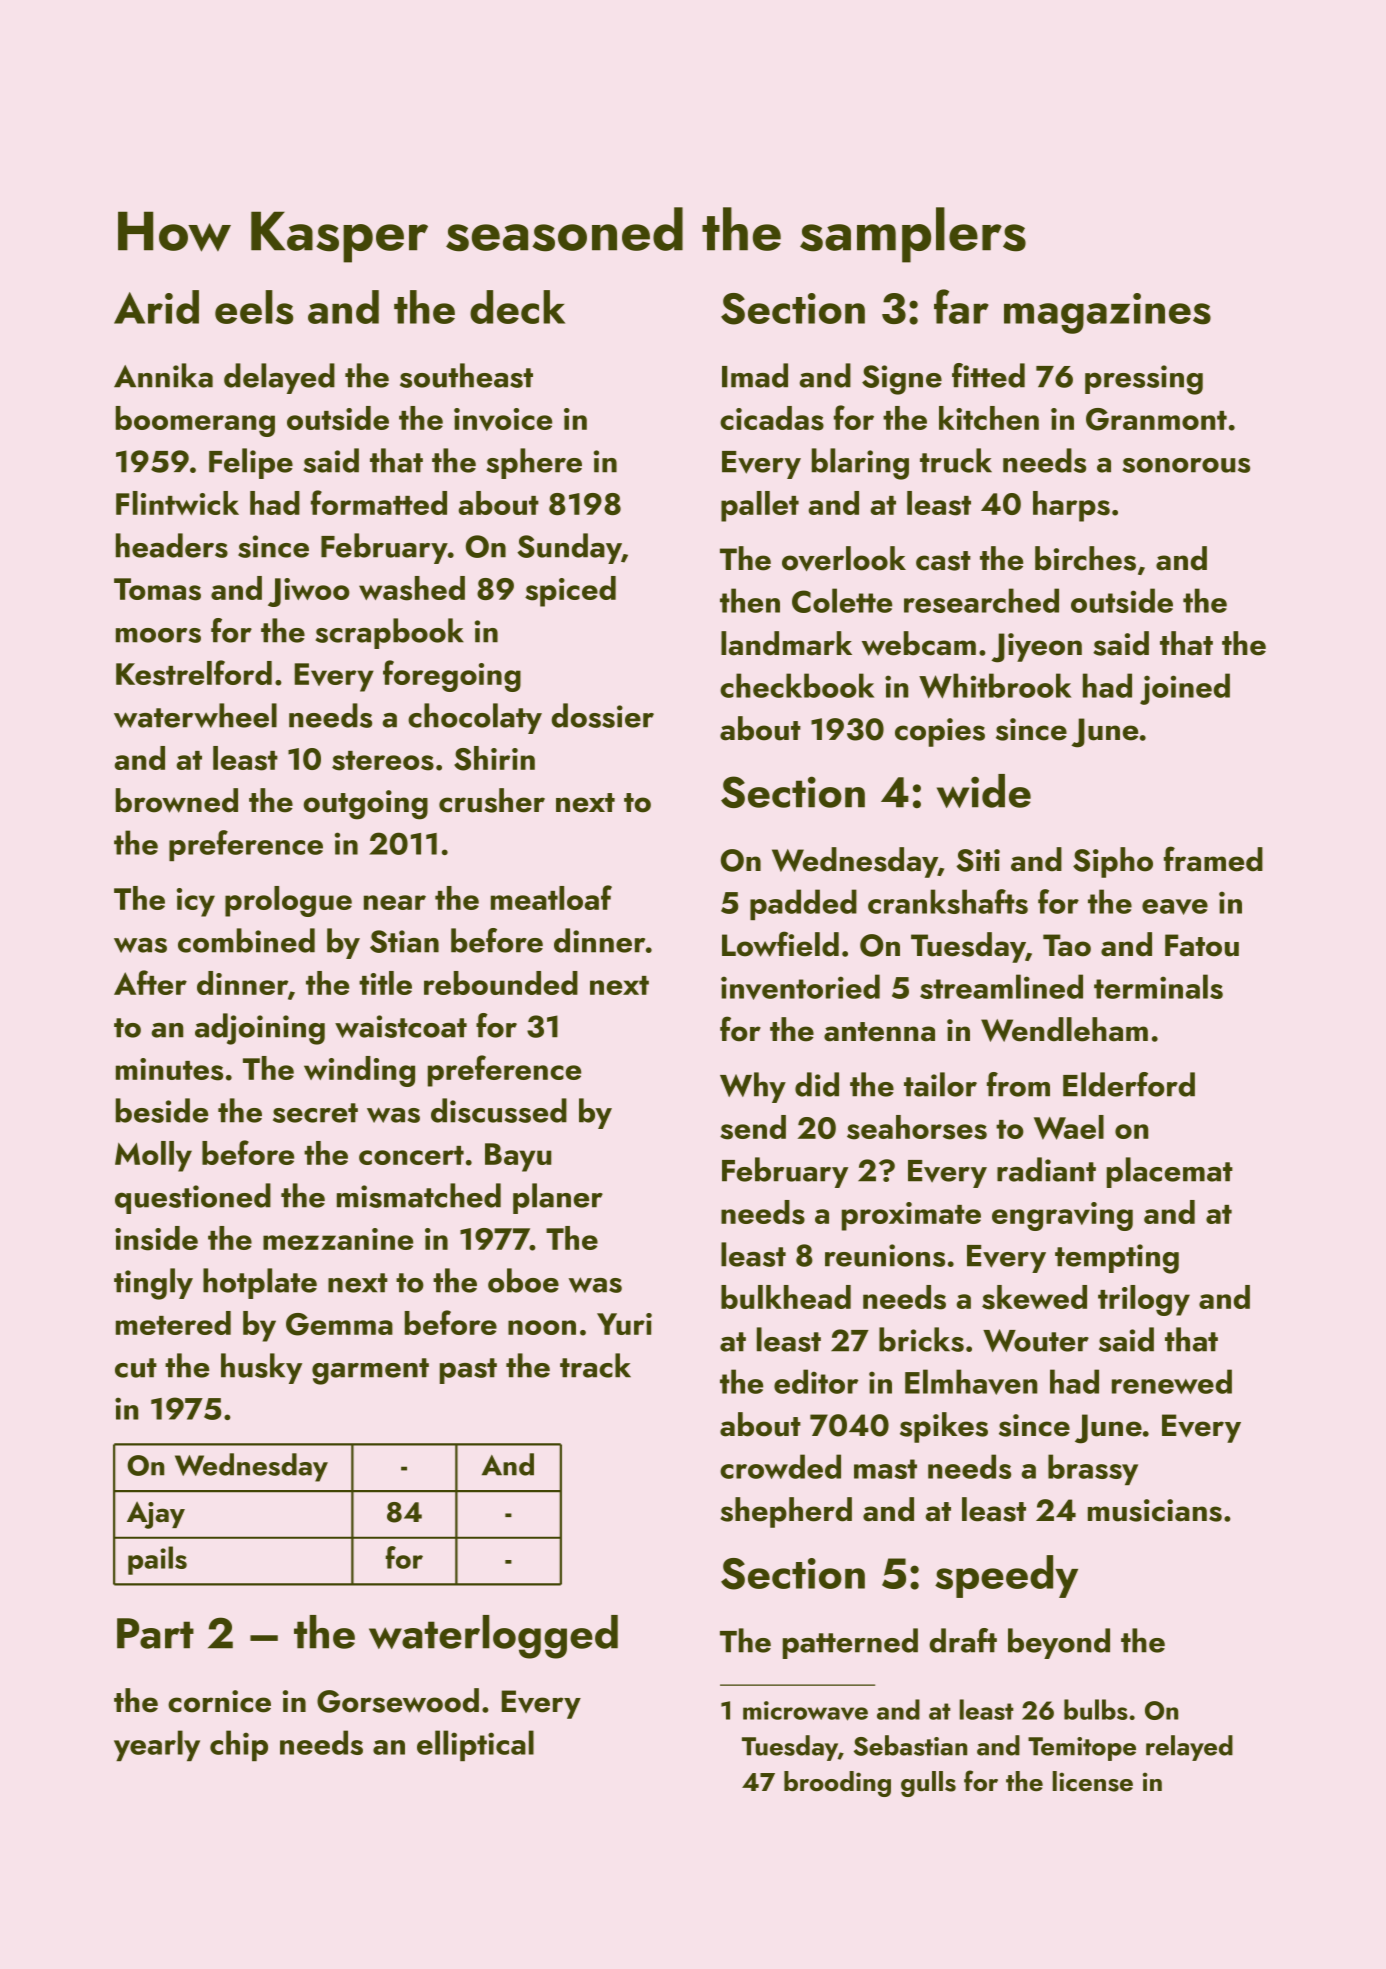 Image resolution: width=1386 pixels, height=1969 pixels. I want to click on Part, so click(155, 1633).
